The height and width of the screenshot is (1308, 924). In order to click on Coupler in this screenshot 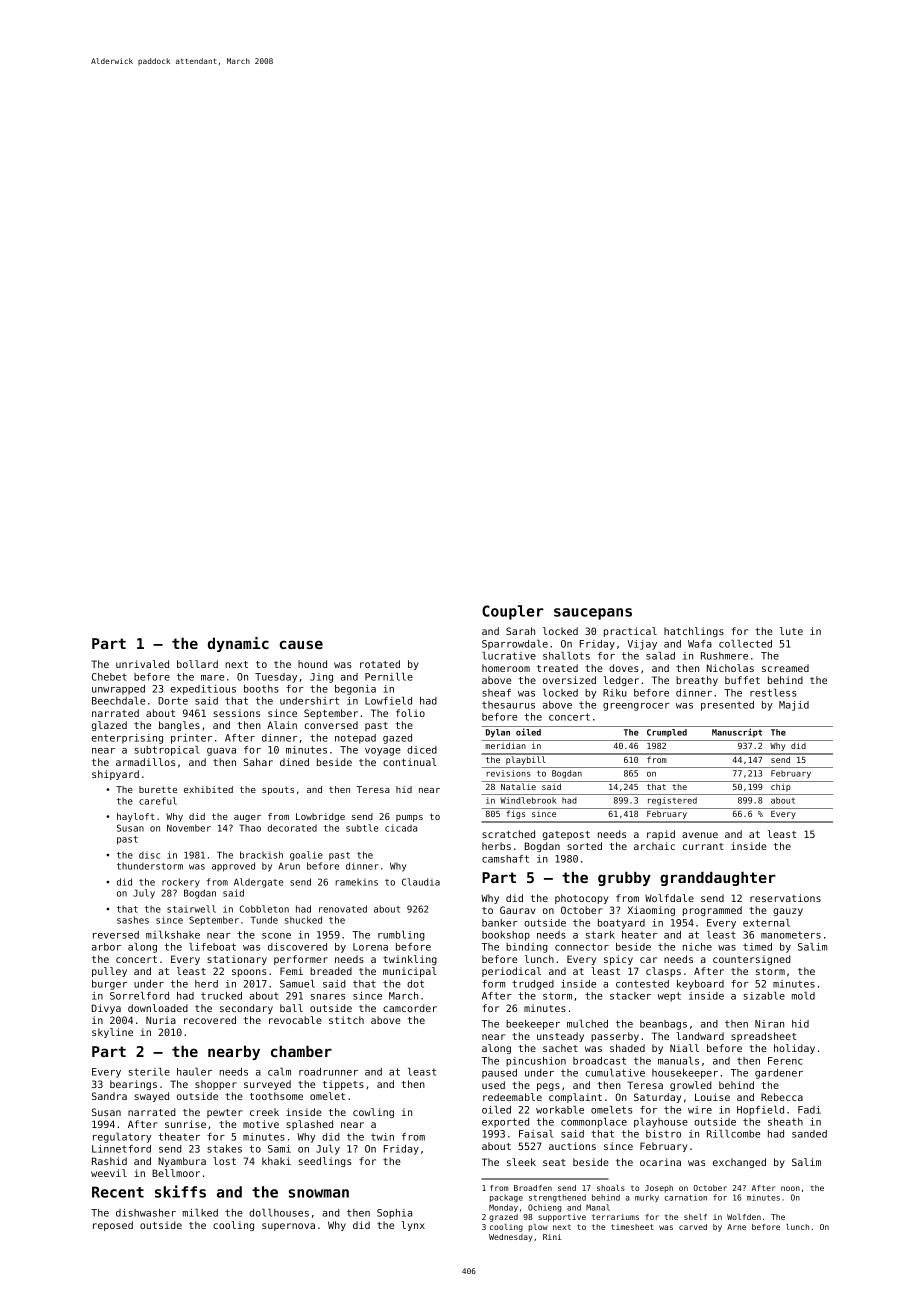, I will do `click(513, 612)`.
